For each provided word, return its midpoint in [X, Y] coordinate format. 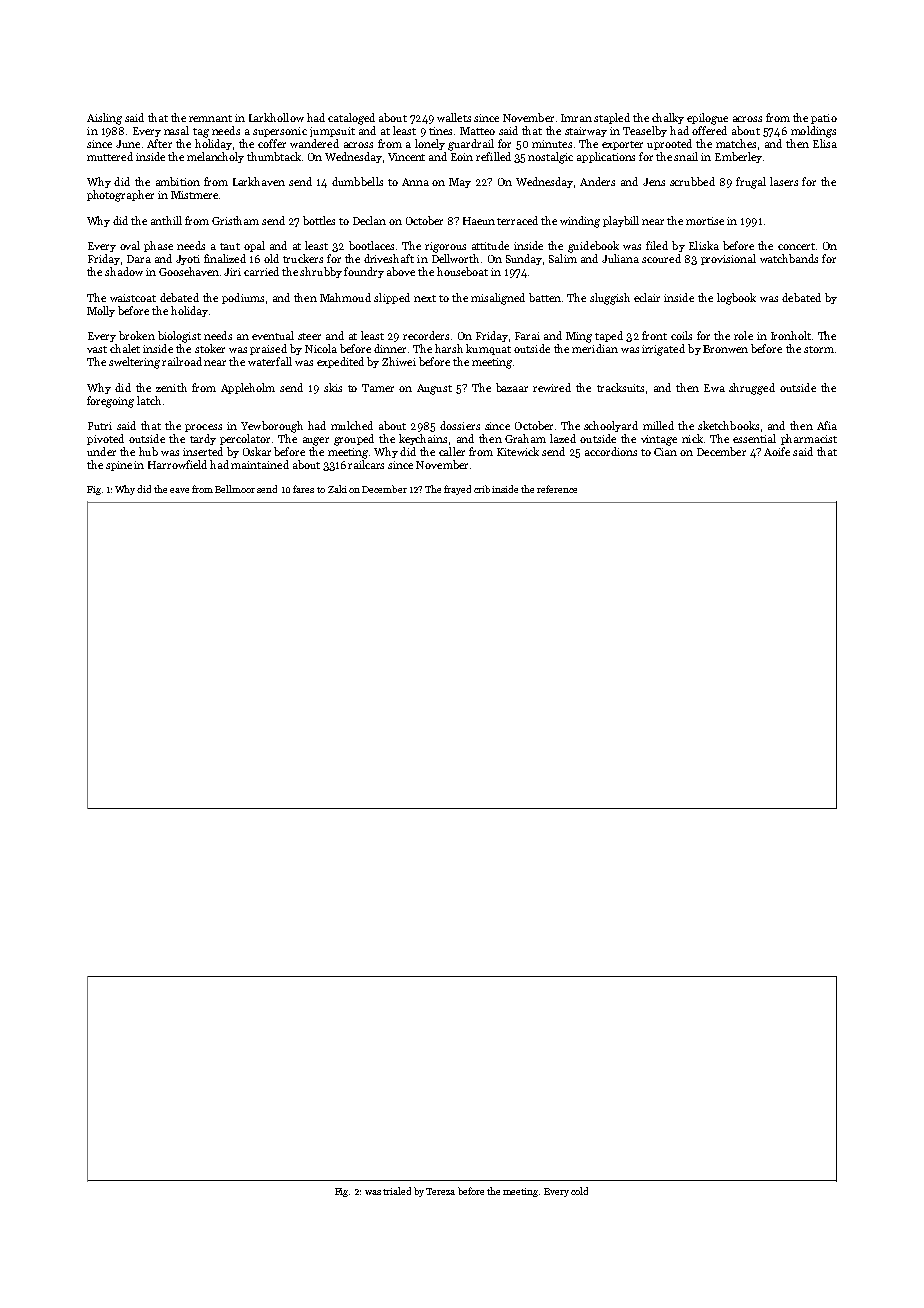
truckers [303, 258]
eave [179, 490]
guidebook [593, 247]
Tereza [440, 1191]
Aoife [777, 451]
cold [579, 1191]
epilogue [707, 119]
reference [557, 489]
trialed [397, 1191]
